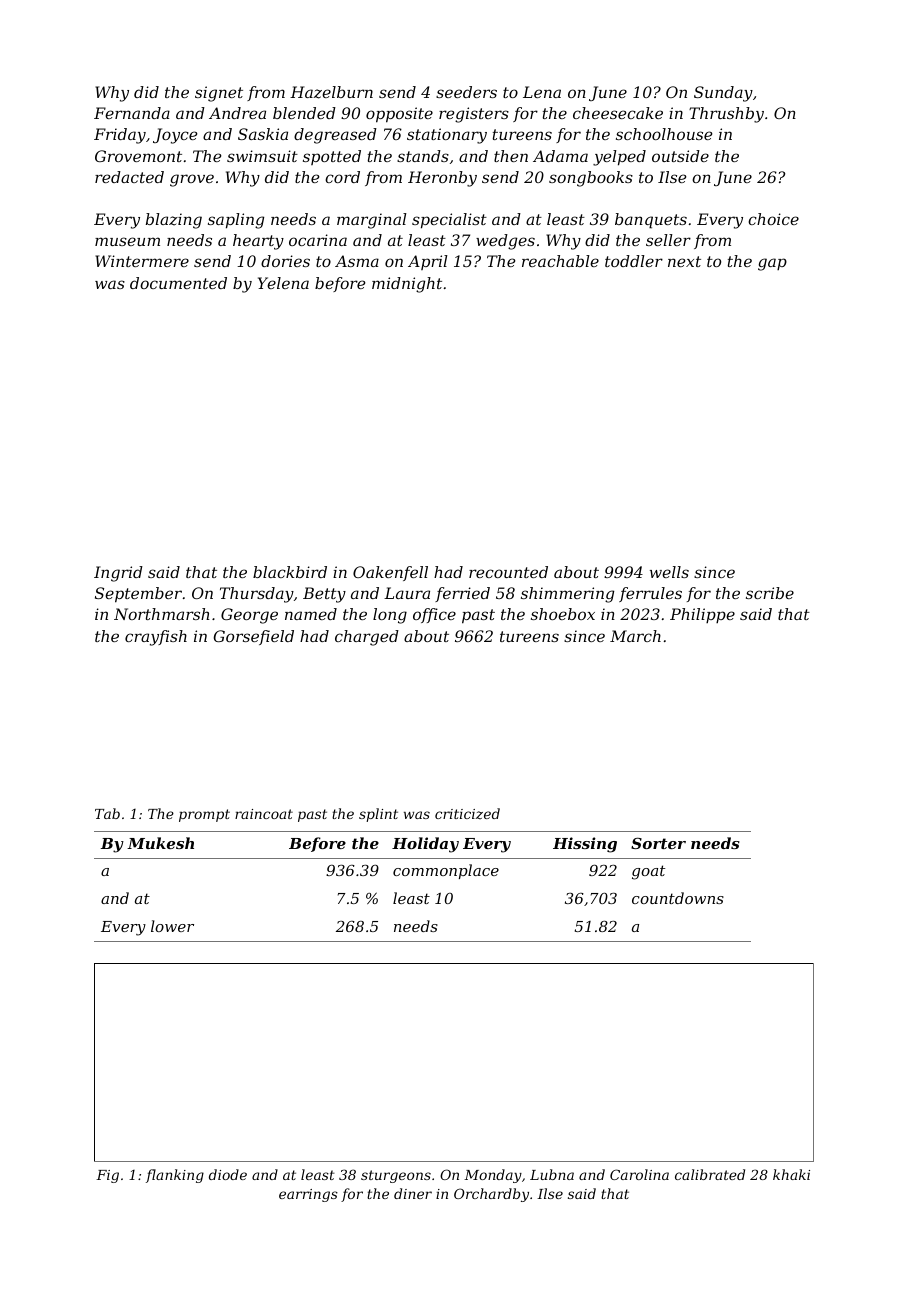  What do you see at coordinates (447, 136) in the document?
I see `stationary` at bounding box center [447, 136].
